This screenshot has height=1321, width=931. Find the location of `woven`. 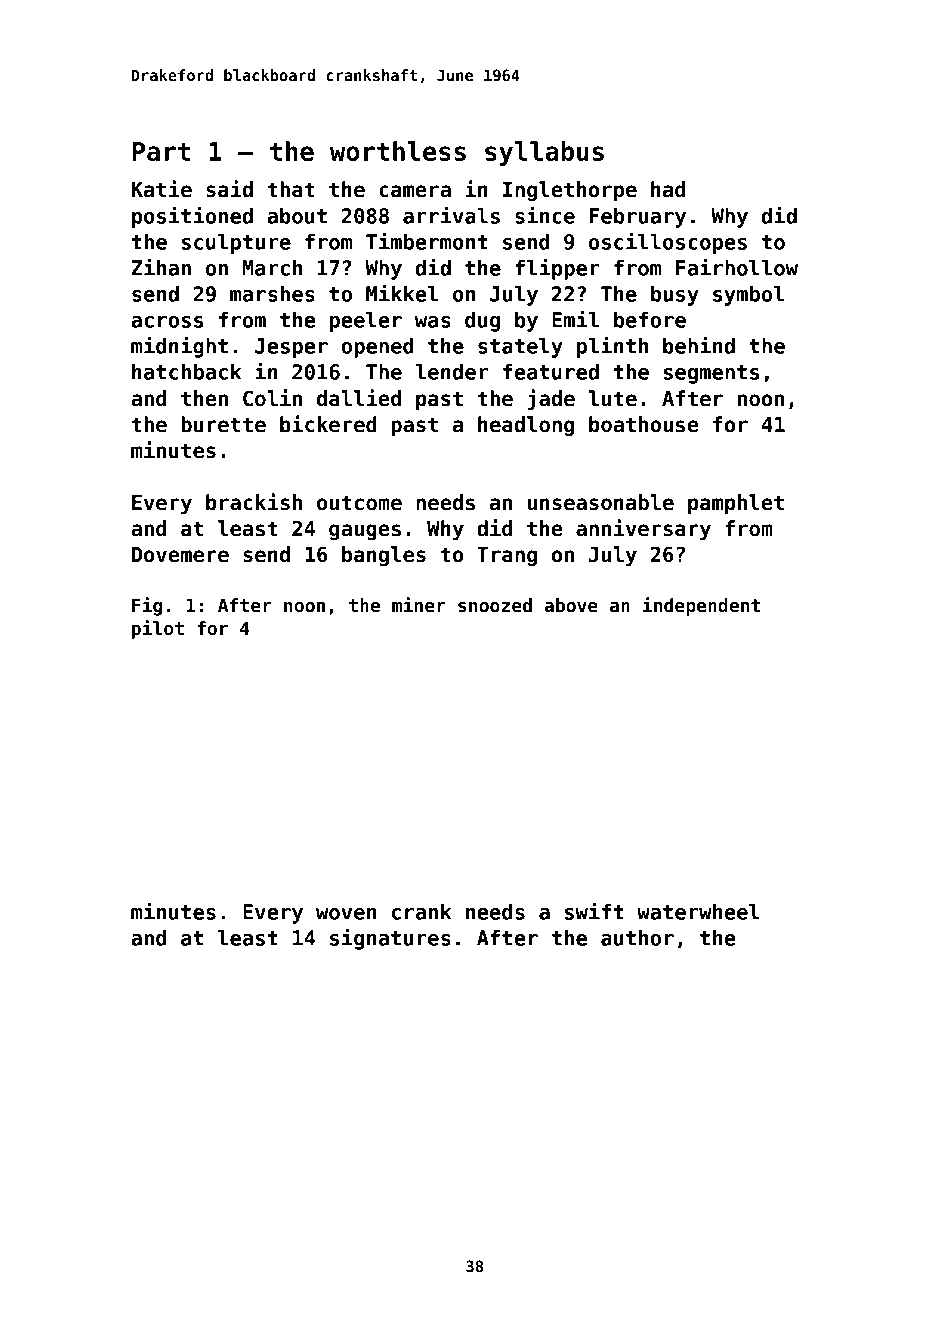

woven is located at coordinates (346, 914).
